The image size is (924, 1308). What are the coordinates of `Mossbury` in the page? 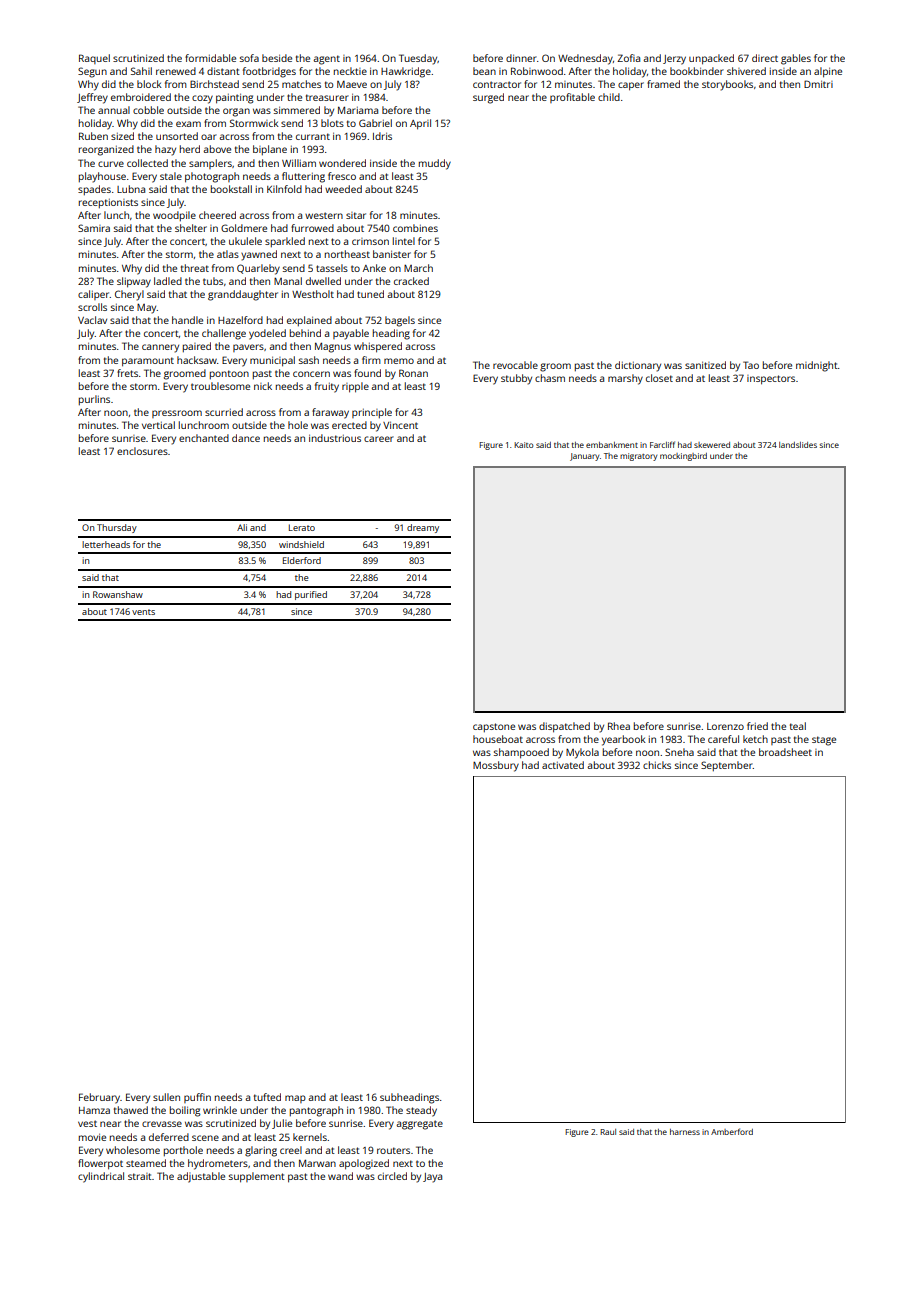 It's located at (496, 766).
